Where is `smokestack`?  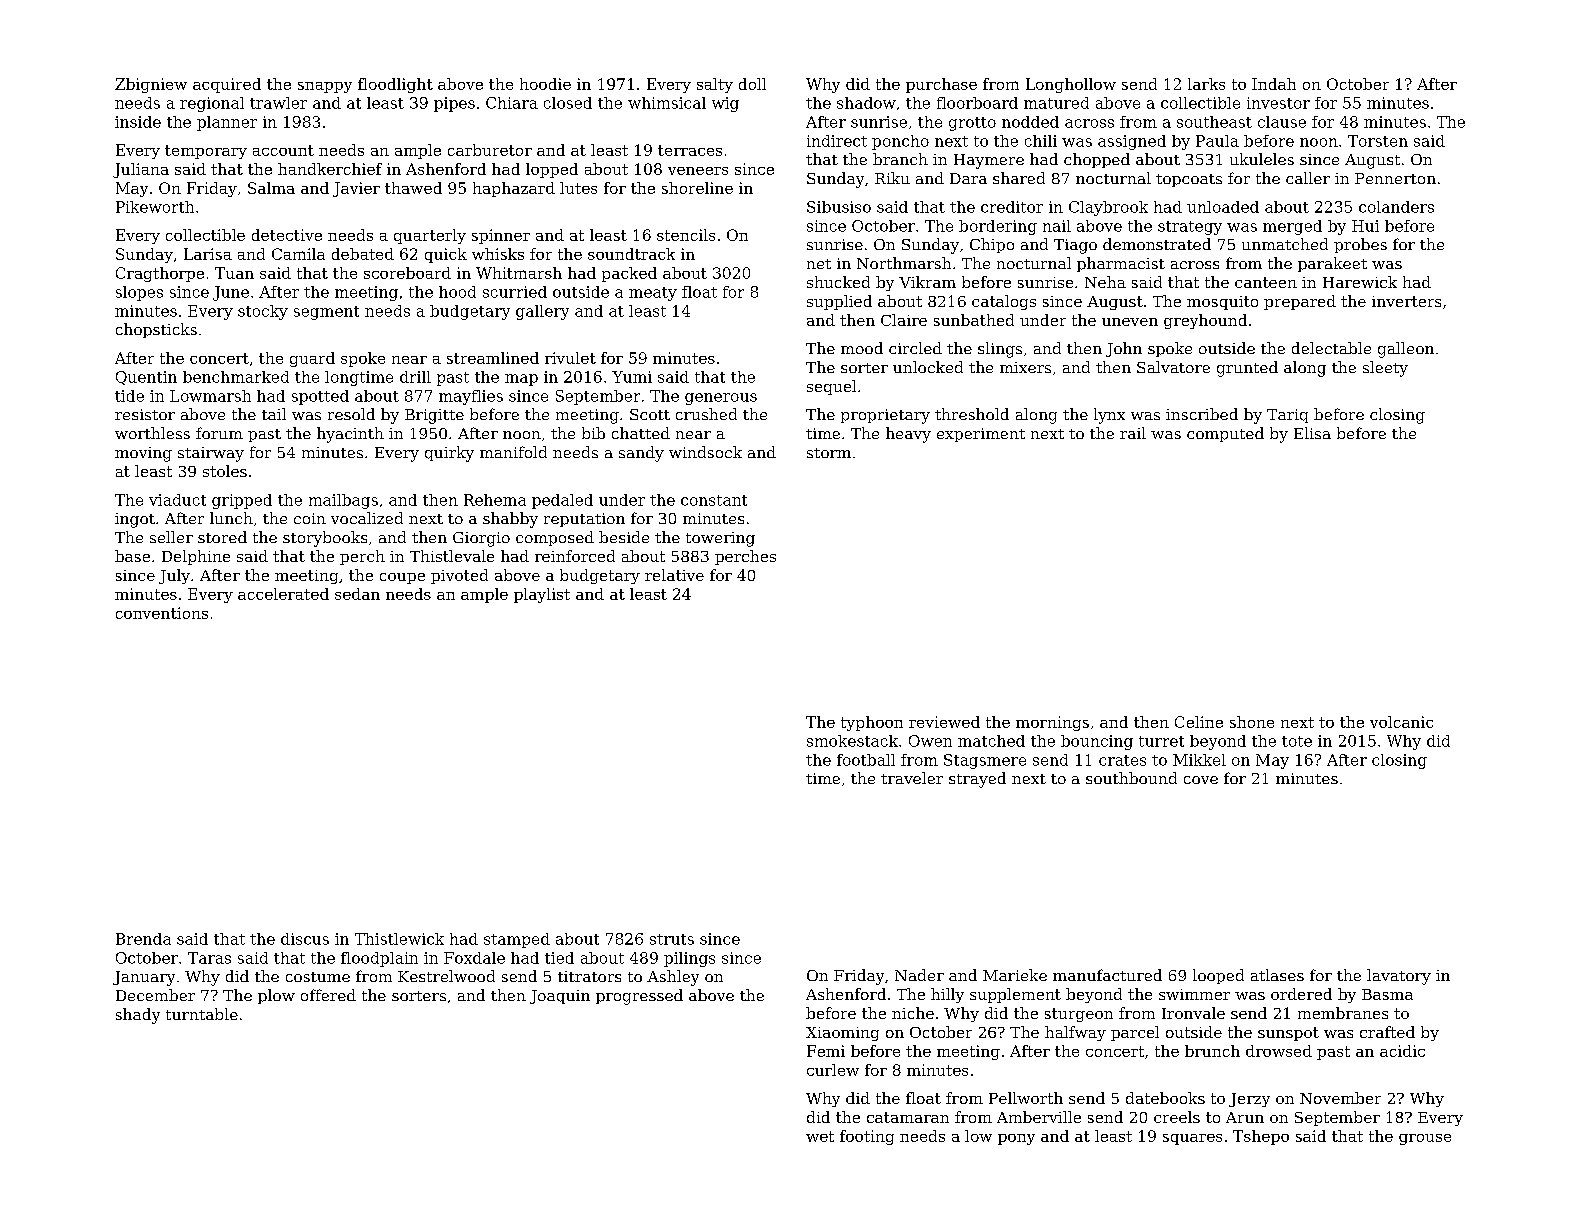 smokestack is located at coordinates (852, 741).
